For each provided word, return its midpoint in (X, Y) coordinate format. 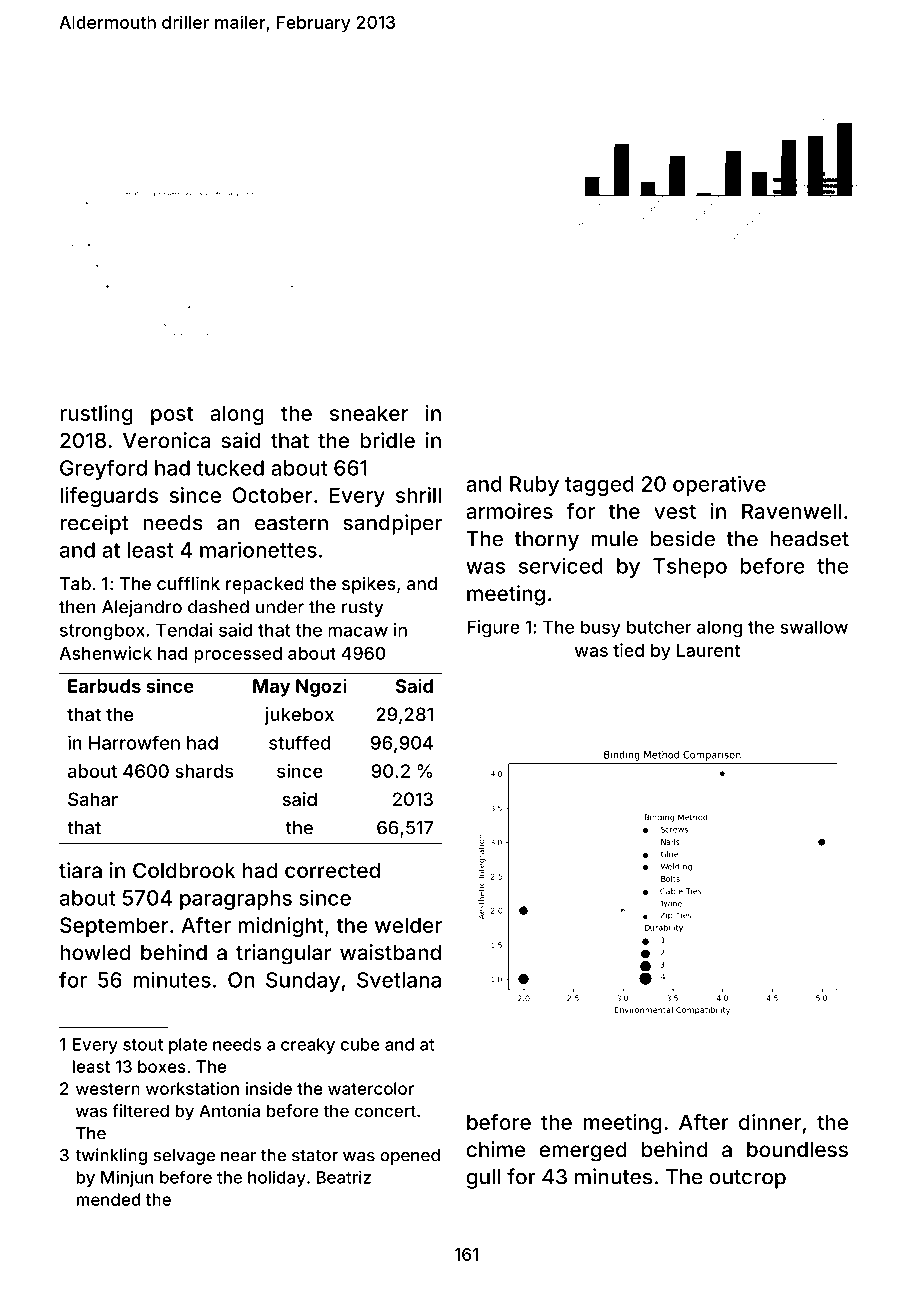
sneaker (369, 413)
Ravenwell (792, 511)
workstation (192, 1088)
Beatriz (344, 1177)
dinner (770, 1122)
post (172, 415)
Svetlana (399, 980)
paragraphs (236, 900)
